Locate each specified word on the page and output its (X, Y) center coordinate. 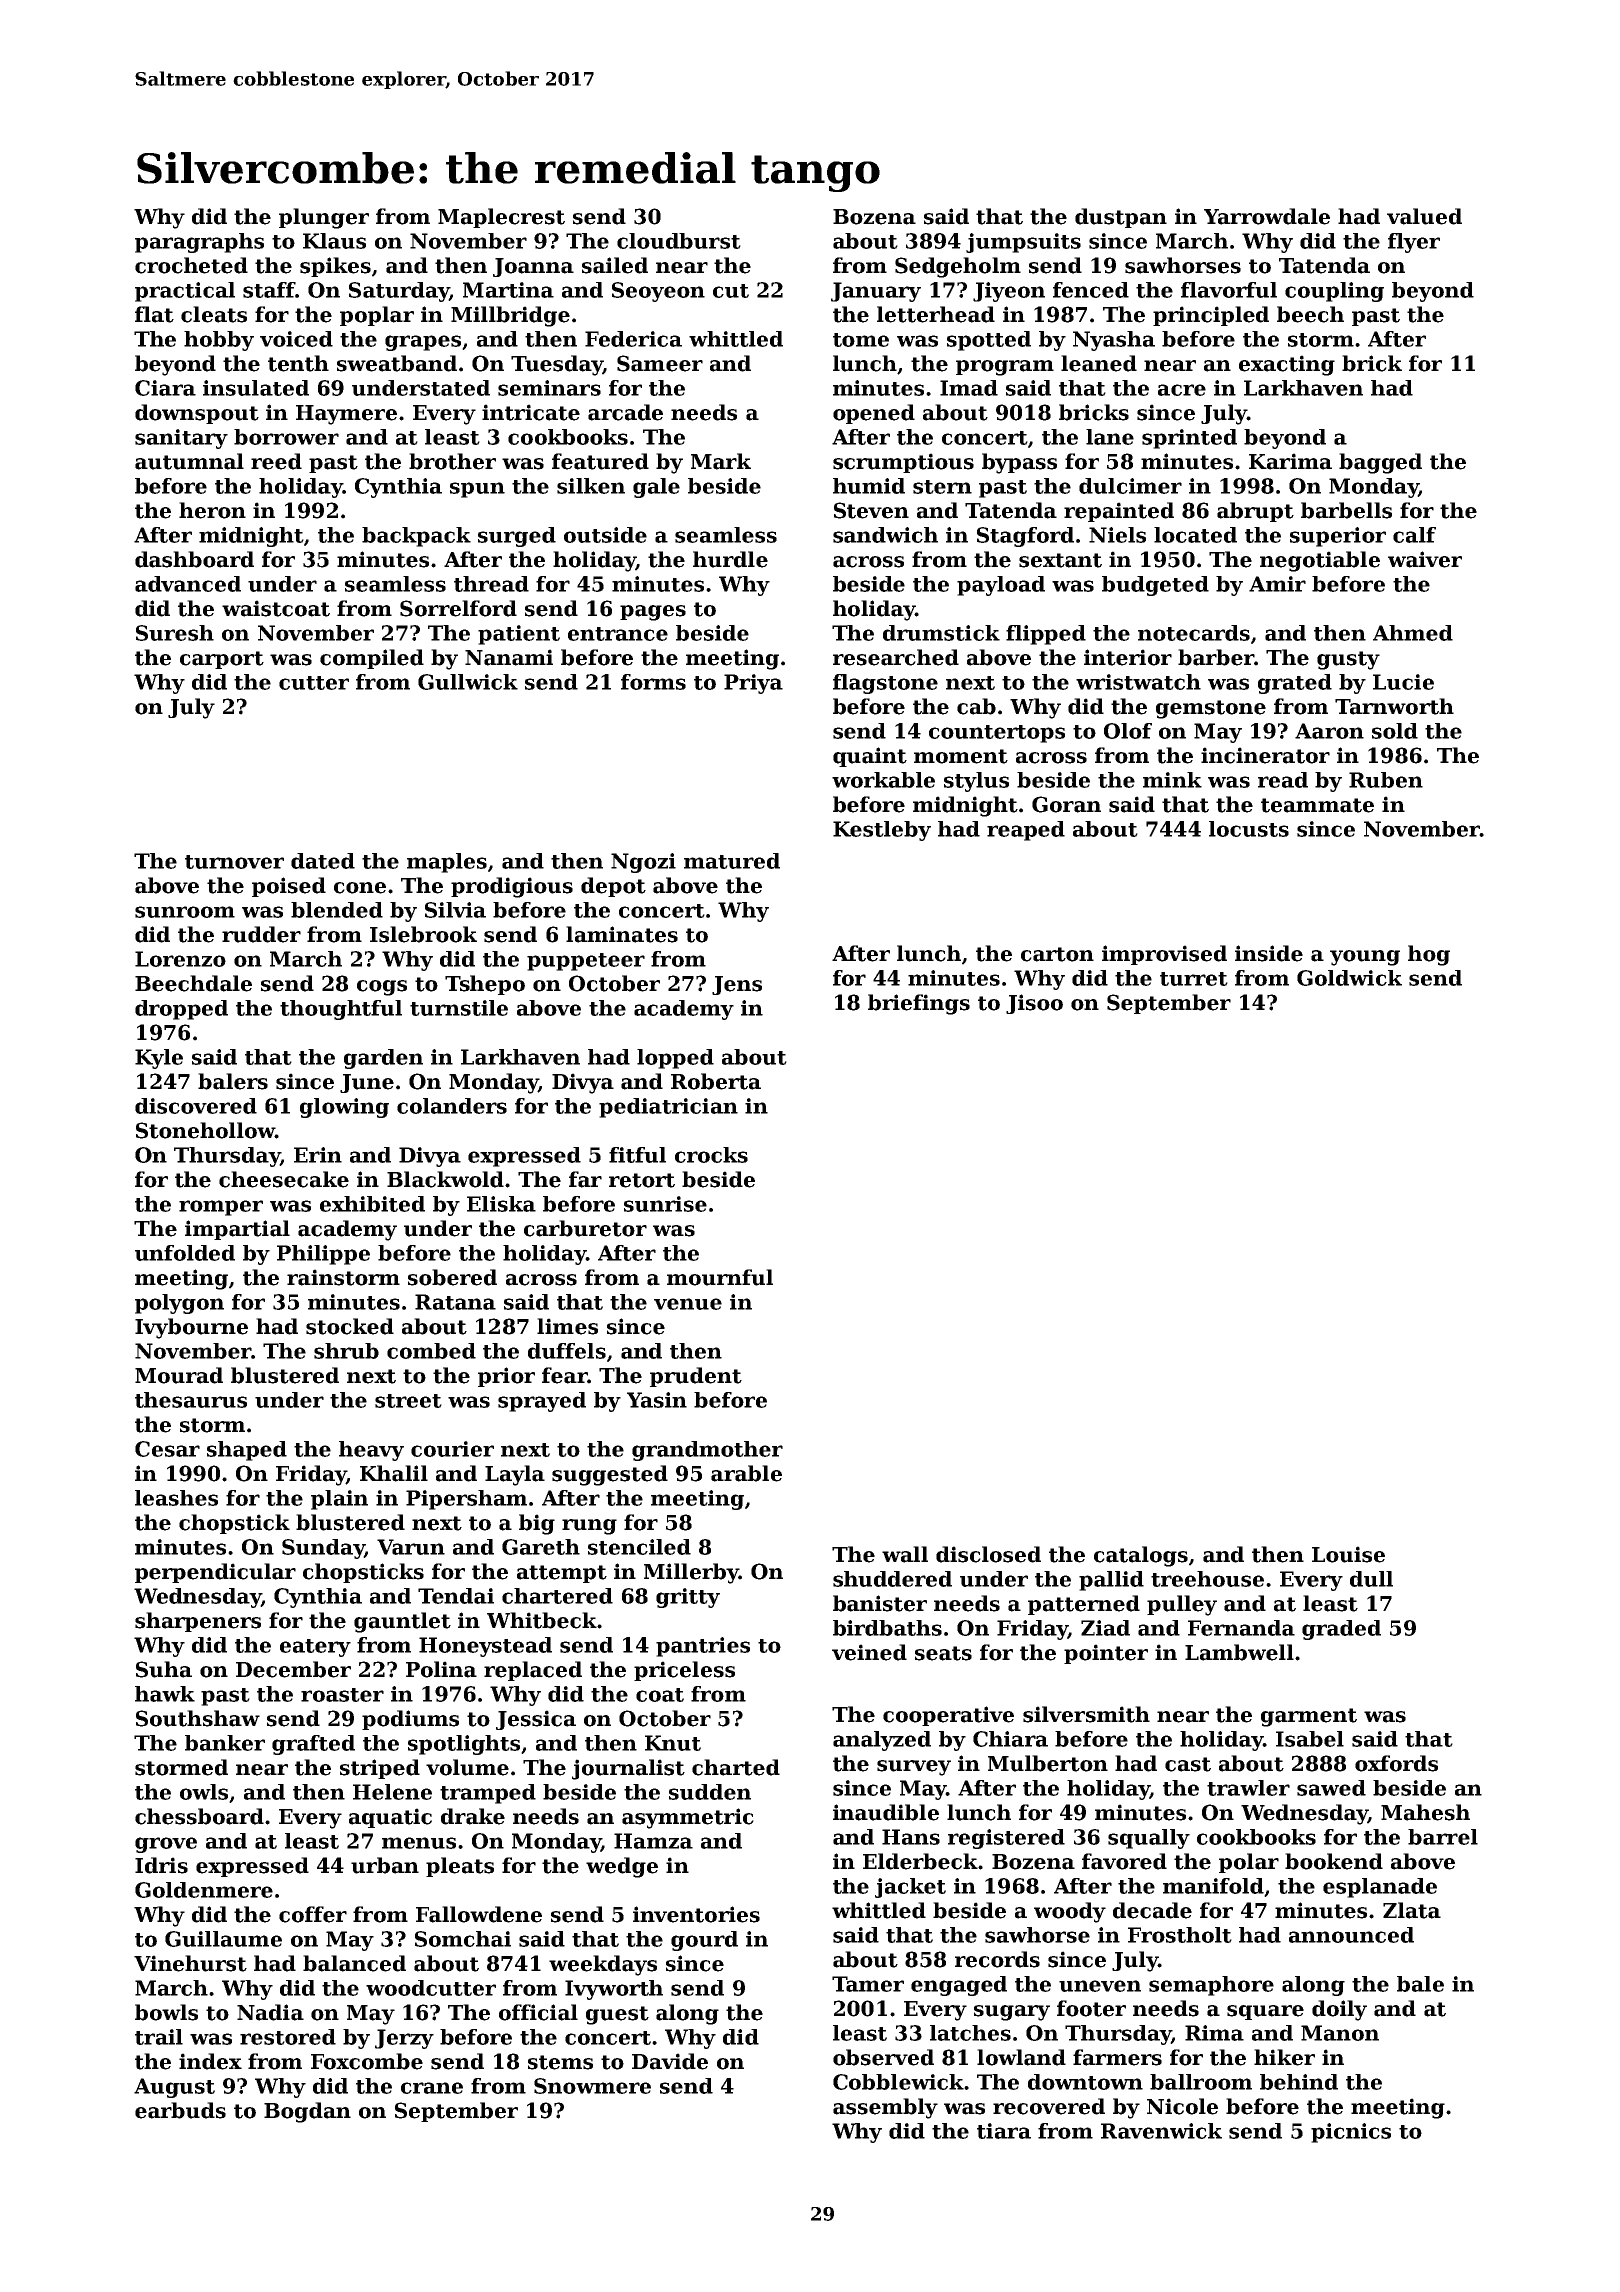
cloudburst (679, 241)
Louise (1348, 1554)
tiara (1004, 2131)
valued (1424, 216)
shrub (346, 1351)
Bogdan (307, 2112)
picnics (1351, 2133)
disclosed (988, 1554)
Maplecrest (501, 218)
